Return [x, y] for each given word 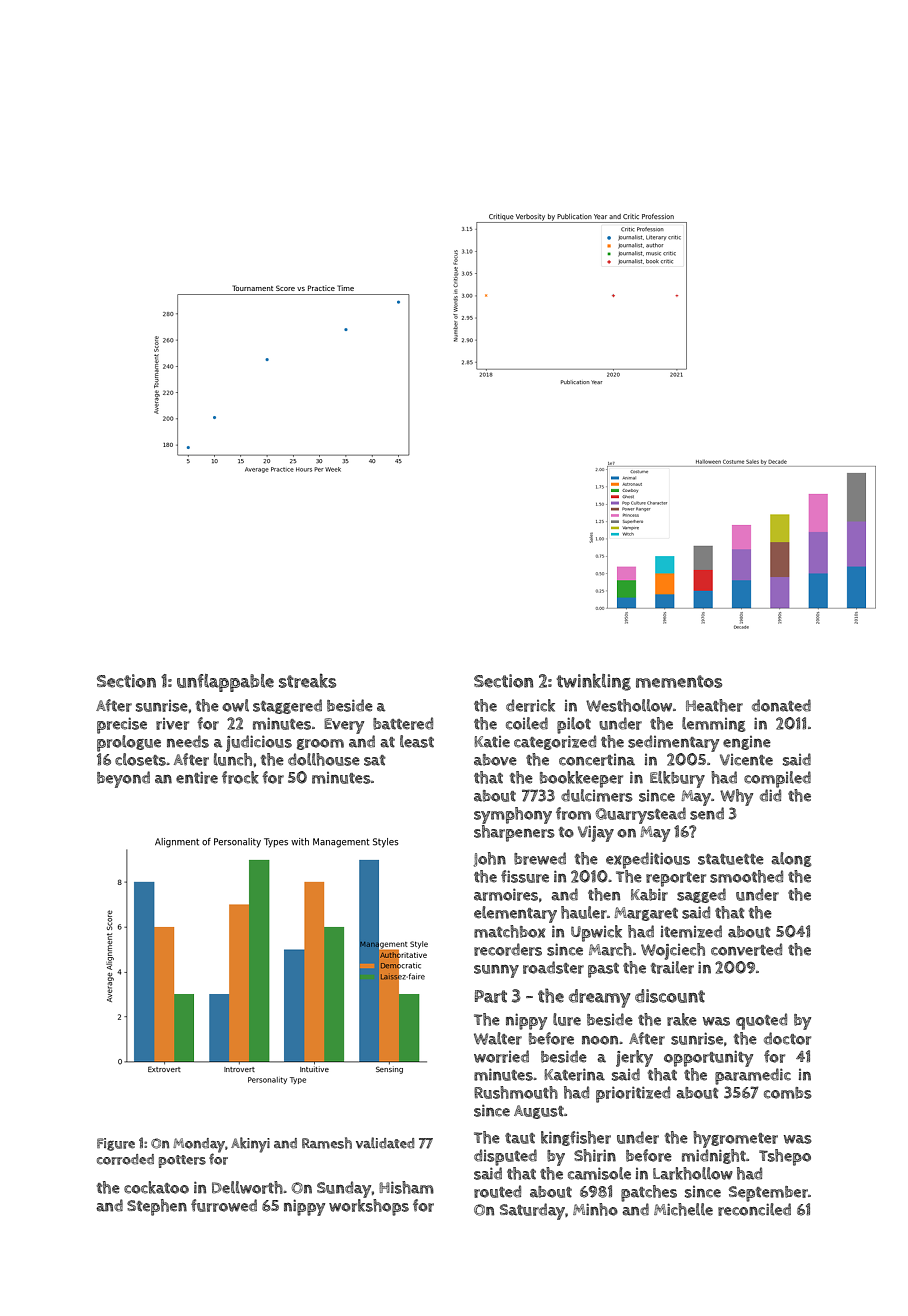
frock [240, 777]
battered [403, 723]
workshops [369, 1207]
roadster [553, 967]
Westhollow [629, 705]
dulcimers [597, 795]
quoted [761, 1021]
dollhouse [324, 759]
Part [491, 996]
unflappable [225, 683]
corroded [125, 1159]
